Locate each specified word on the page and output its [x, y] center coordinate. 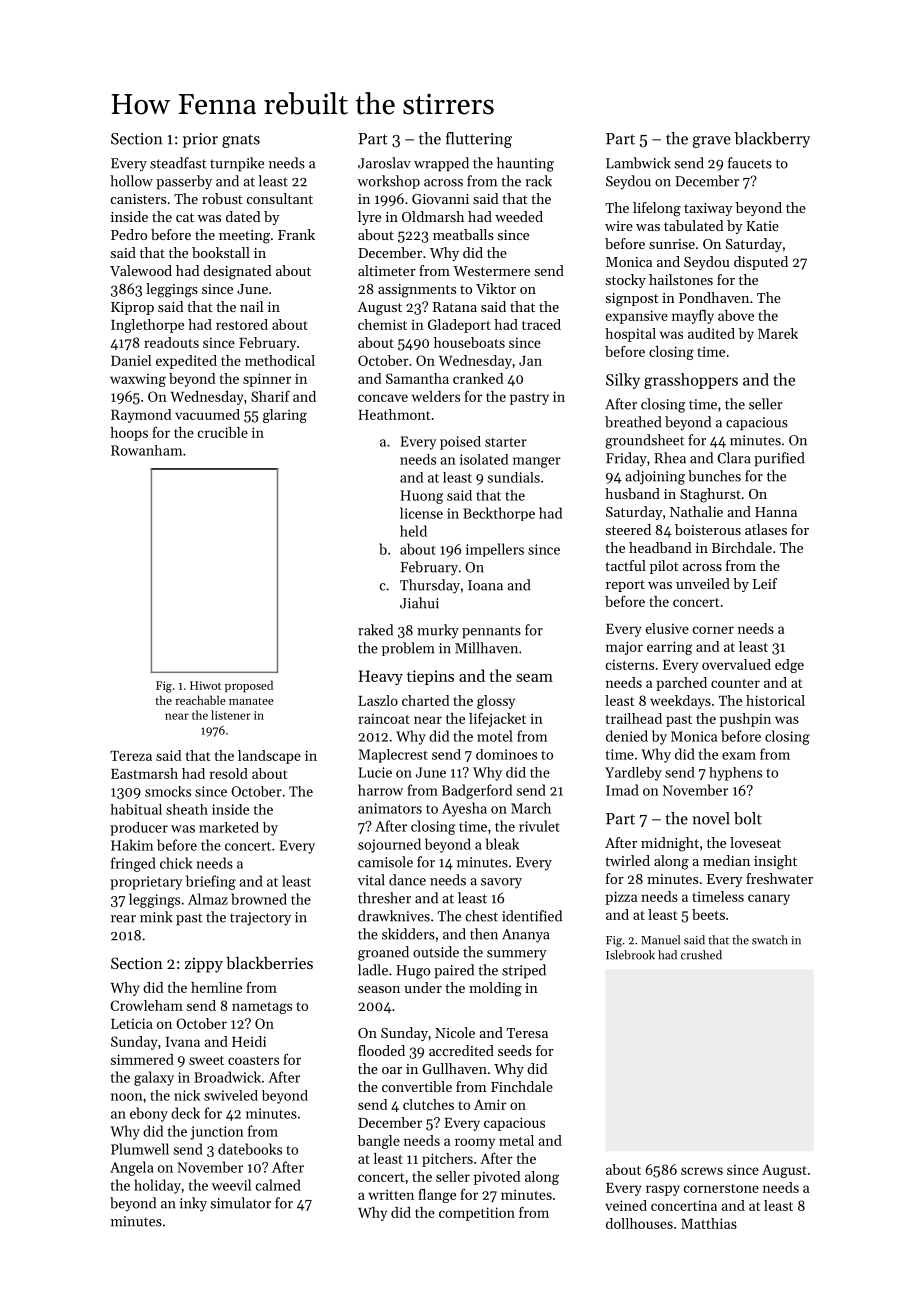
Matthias [709, 1223]
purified [779, 459]
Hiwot [205, 685]
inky [193, 1204]
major [624, 648]
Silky [623, 381]
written [391, 1194]
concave [383, 398]
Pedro [129, 234]
